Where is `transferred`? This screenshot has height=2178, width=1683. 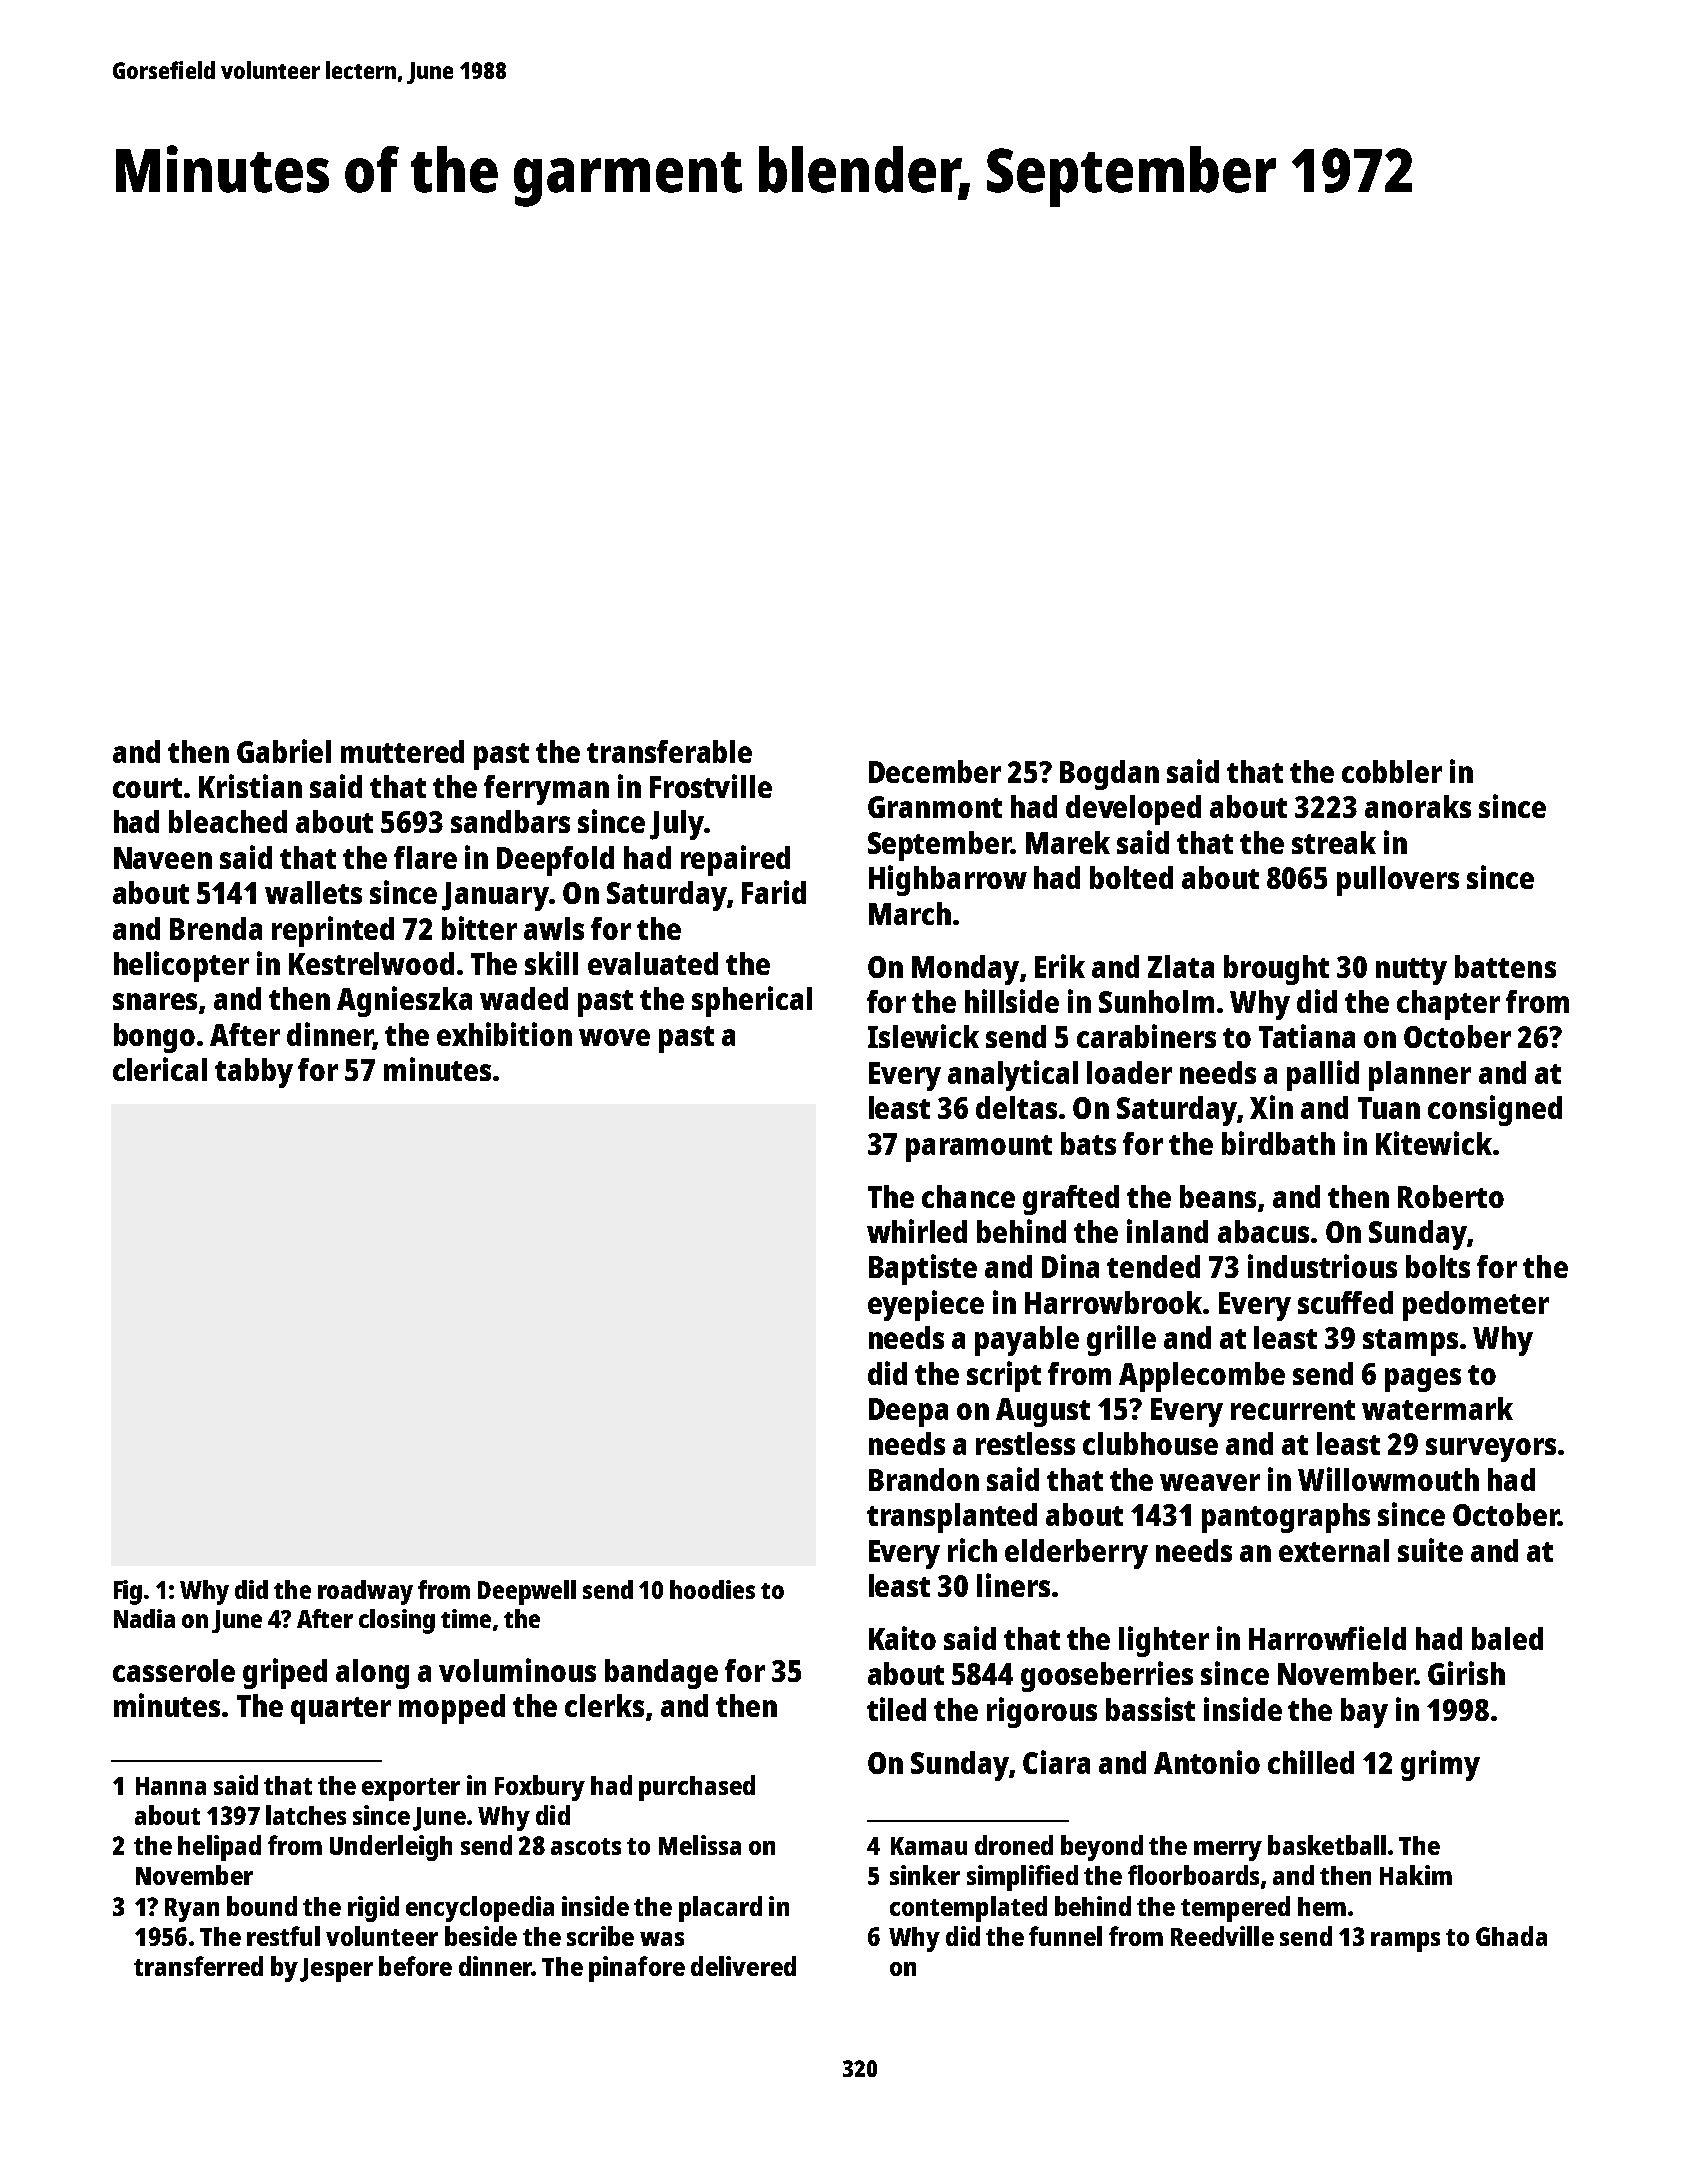
transferred is located at coordinates (198, 1966).
